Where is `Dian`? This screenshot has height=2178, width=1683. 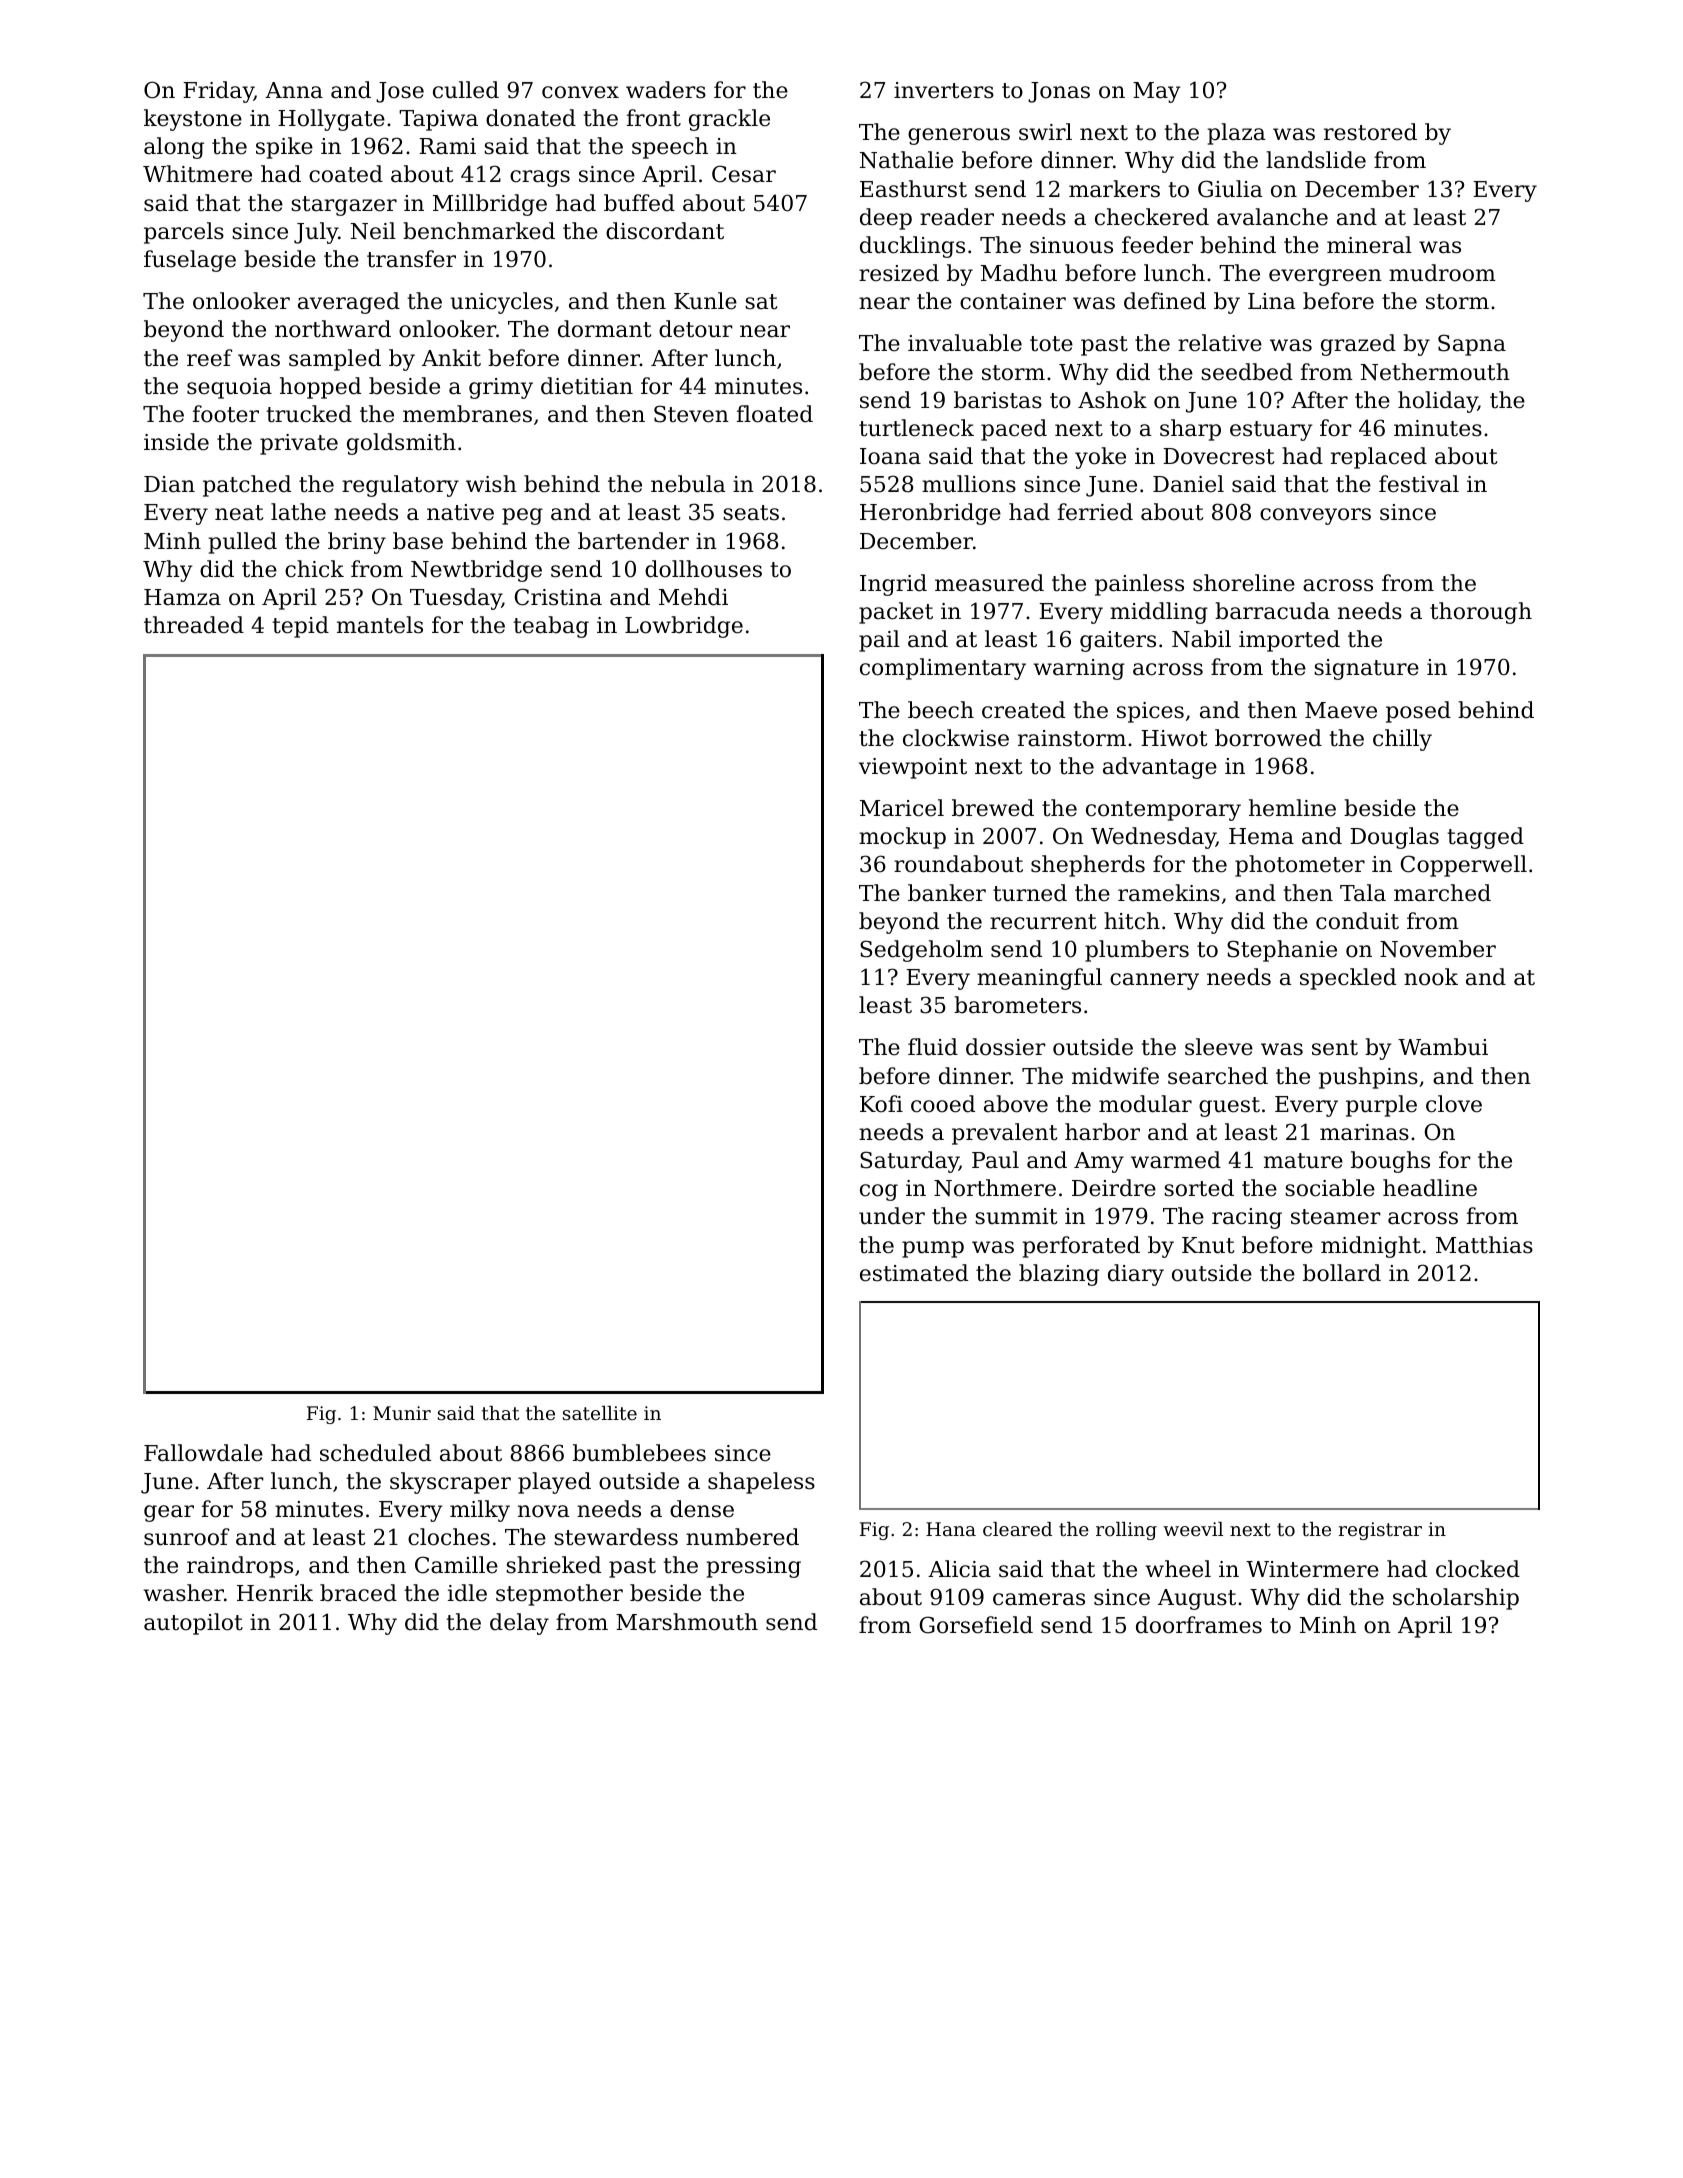 Dian is located at coordinates (169, 484).
